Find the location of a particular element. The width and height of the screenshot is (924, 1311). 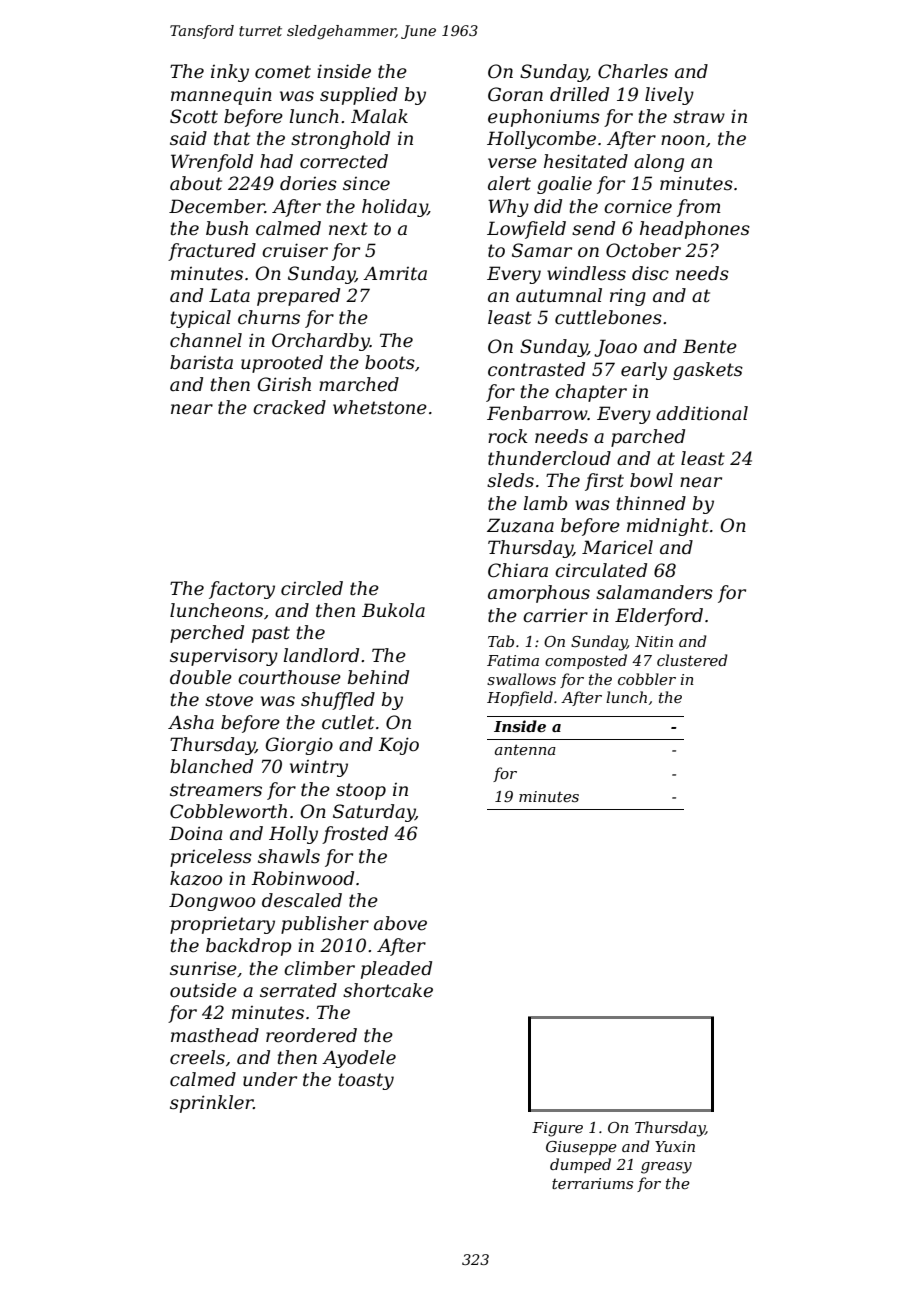

prepared is located at coordinates (298, 297).
